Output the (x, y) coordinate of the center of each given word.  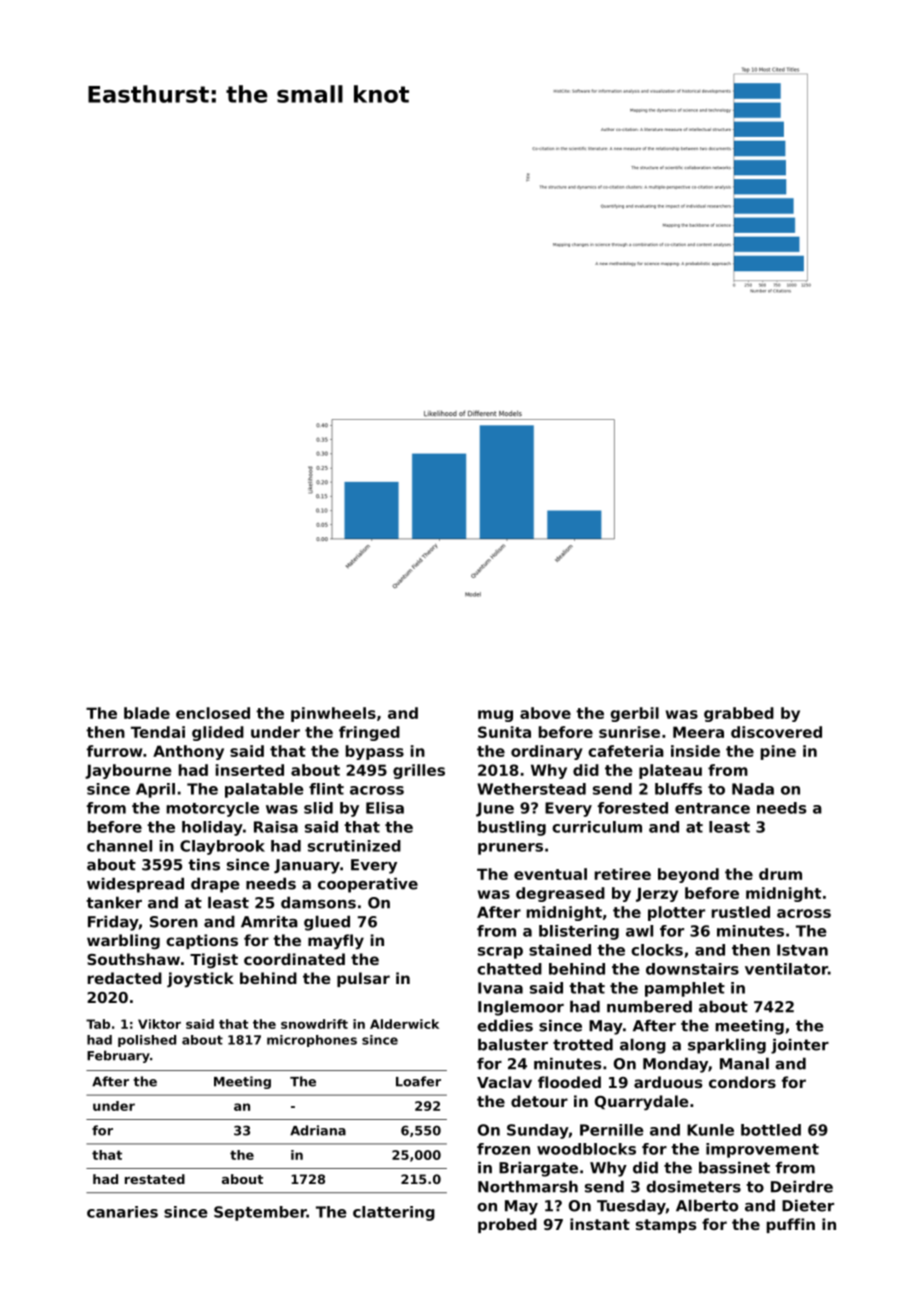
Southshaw (133, 959)
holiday (212, 828)
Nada (753, 789)
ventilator (786, 969)
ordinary (547, 752)
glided (218, 733)
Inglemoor (521, 1008)
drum (780, 874)
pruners (510, 849)
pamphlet (685, 989)
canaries (122, 1212)
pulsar (363, 979)
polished (147, 1041)
